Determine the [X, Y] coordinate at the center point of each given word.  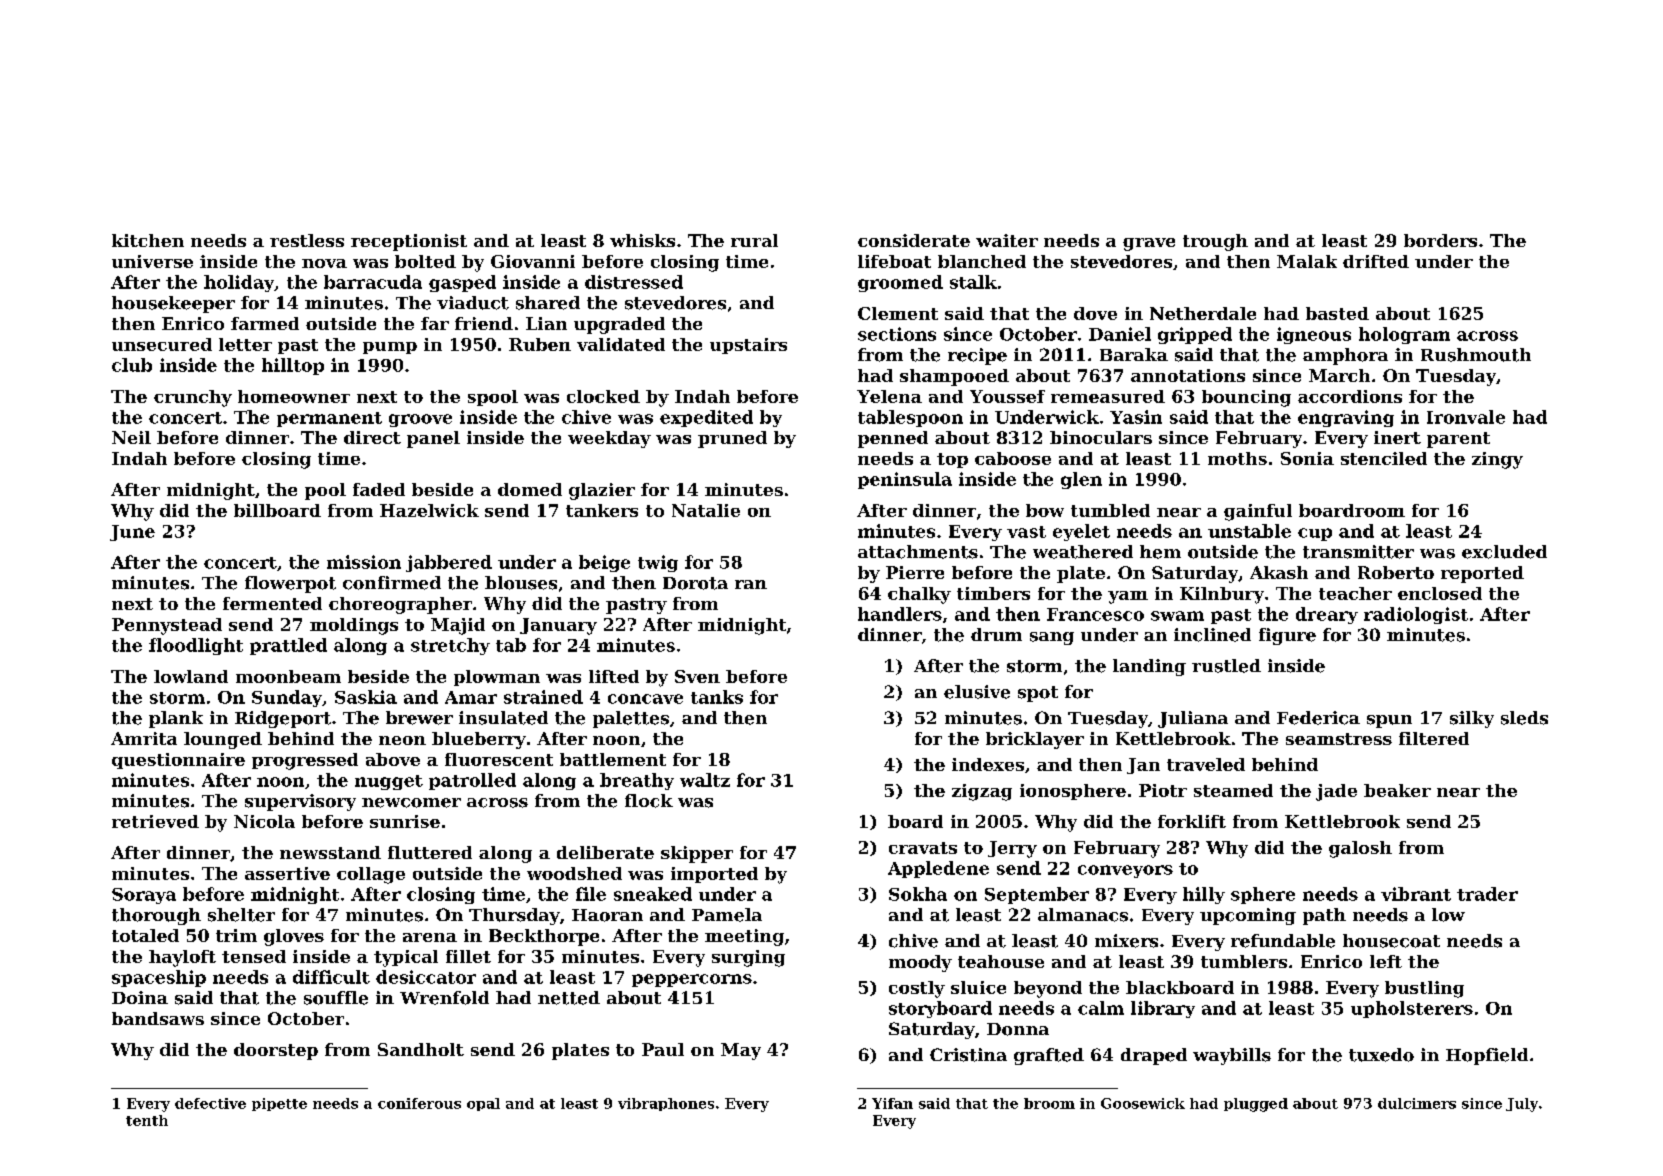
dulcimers [1417, 1103]
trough [1215, 242]
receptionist [409, 242]
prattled [288, 646]
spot [1038, 694]
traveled [1206, 764]
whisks [642, 240]
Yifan [892, 1103]
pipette [279, 1104]
